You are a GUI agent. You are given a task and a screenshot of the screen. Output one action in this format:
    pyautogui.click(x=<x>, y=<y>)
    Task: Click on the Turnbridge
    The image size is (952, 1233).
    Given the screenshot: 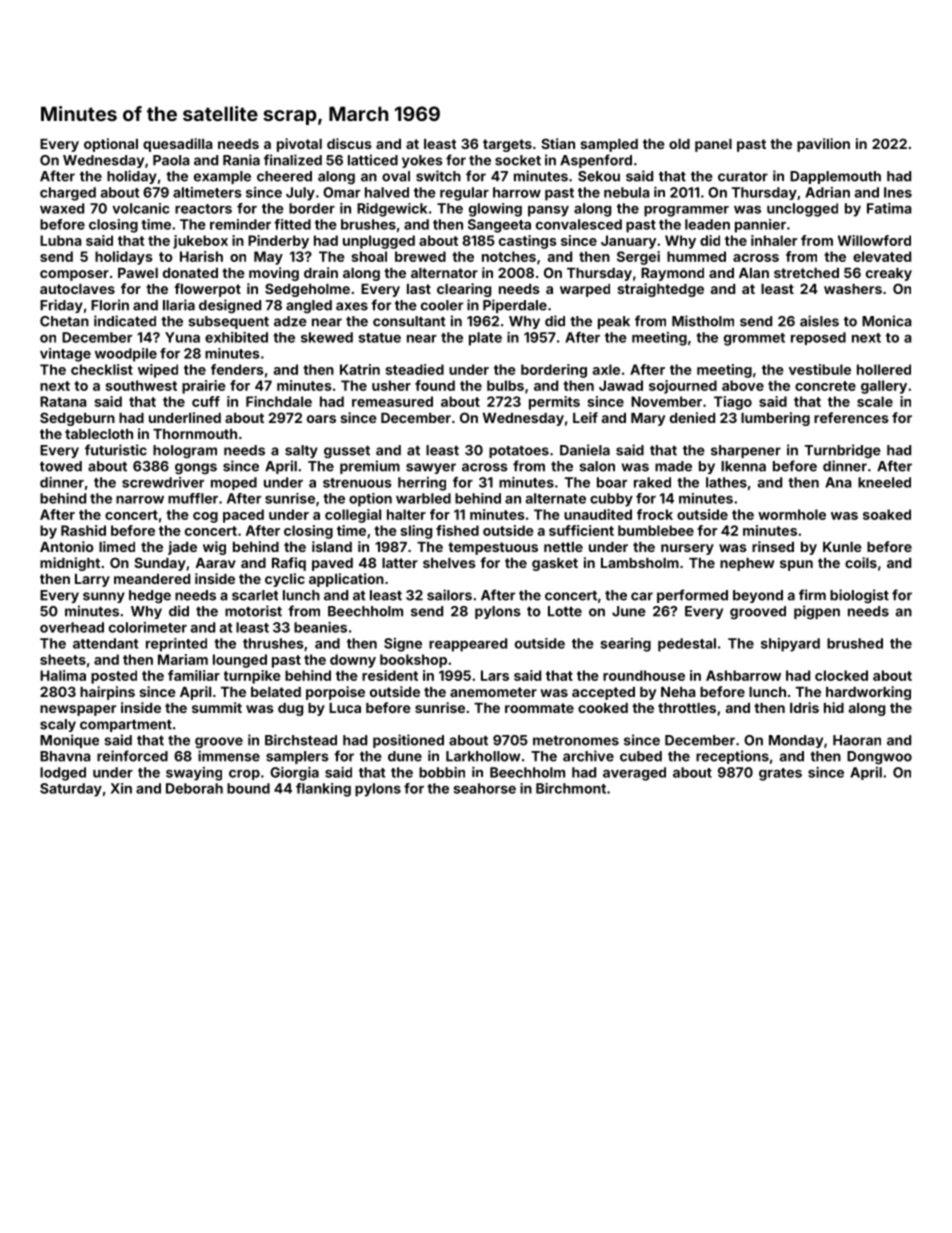 What is the action you would take?
    pyautogui.click(x=843, y=451)
